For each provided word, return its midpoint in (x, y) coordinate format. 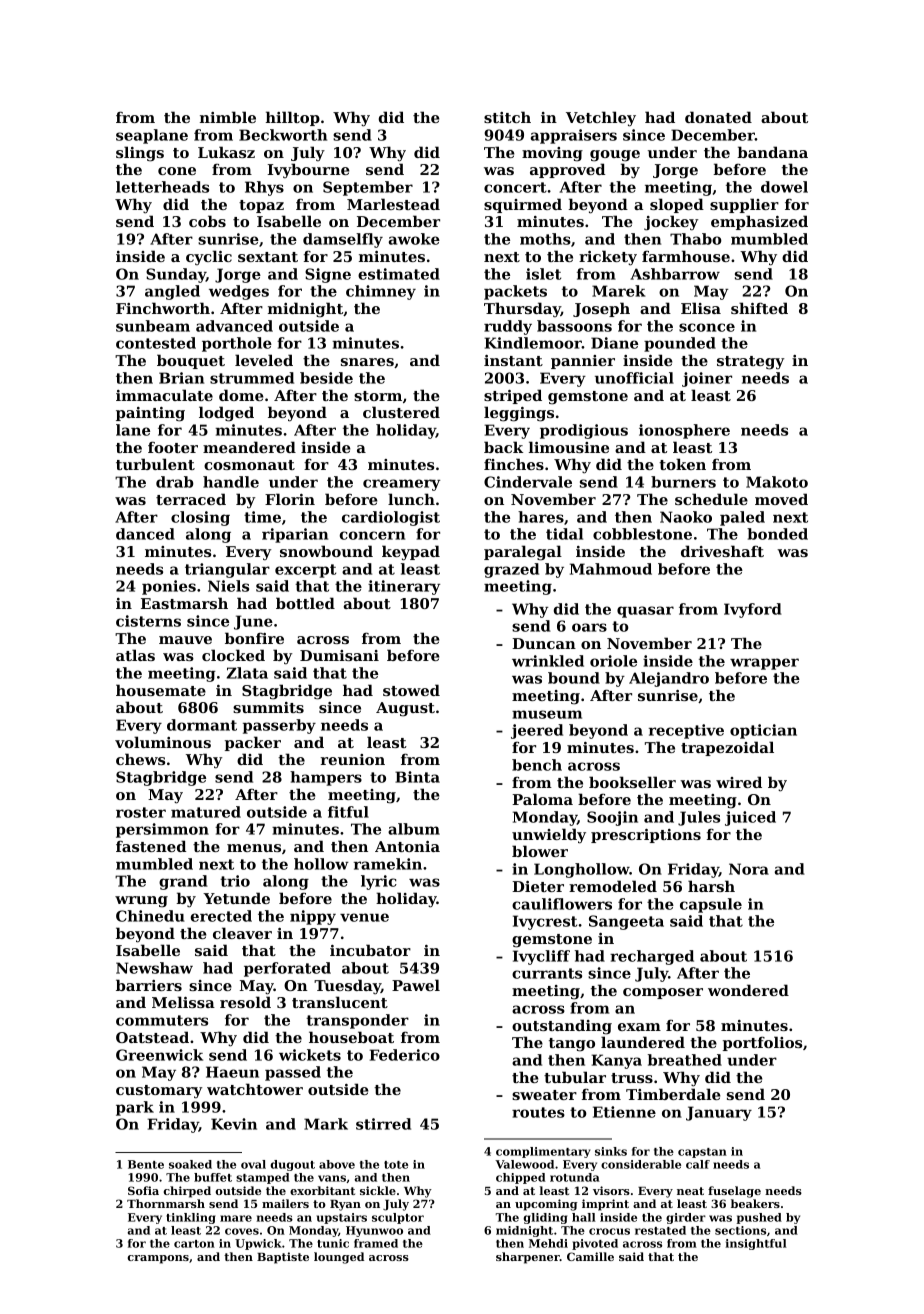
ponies (169, 587)
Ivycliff (541, 957)
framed (376, 1243)
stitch (507, 117)
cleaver (242, 933)
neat (690, 1191)
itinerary (404, 587)
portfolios (762, 1043)
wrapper (764, 664)
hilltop (293, 118)
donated (718, 117)
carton (194, 1244)
